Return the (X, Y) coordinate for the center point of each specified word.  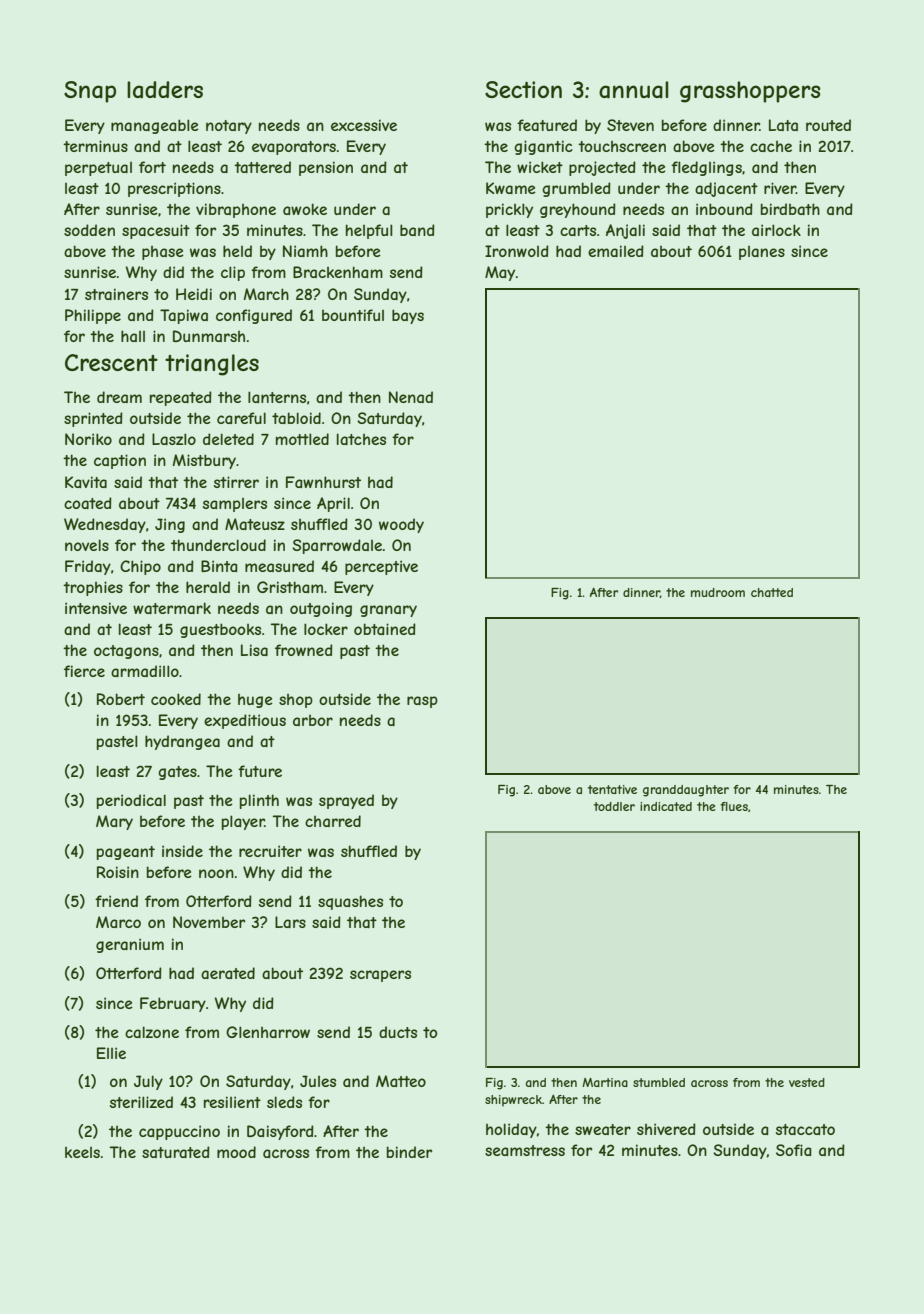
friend (116, 901)
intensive (96, 608)
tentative (612, 789)
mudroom (718, 592)
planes (762, 253)
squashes (350, 902)
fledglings (706, 168)
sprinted (93, 419)
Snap (90, 92)
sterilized (141, 1102)
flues (734, 806)
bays (408, 316)
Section (523, 89)
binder (409, 1152)
